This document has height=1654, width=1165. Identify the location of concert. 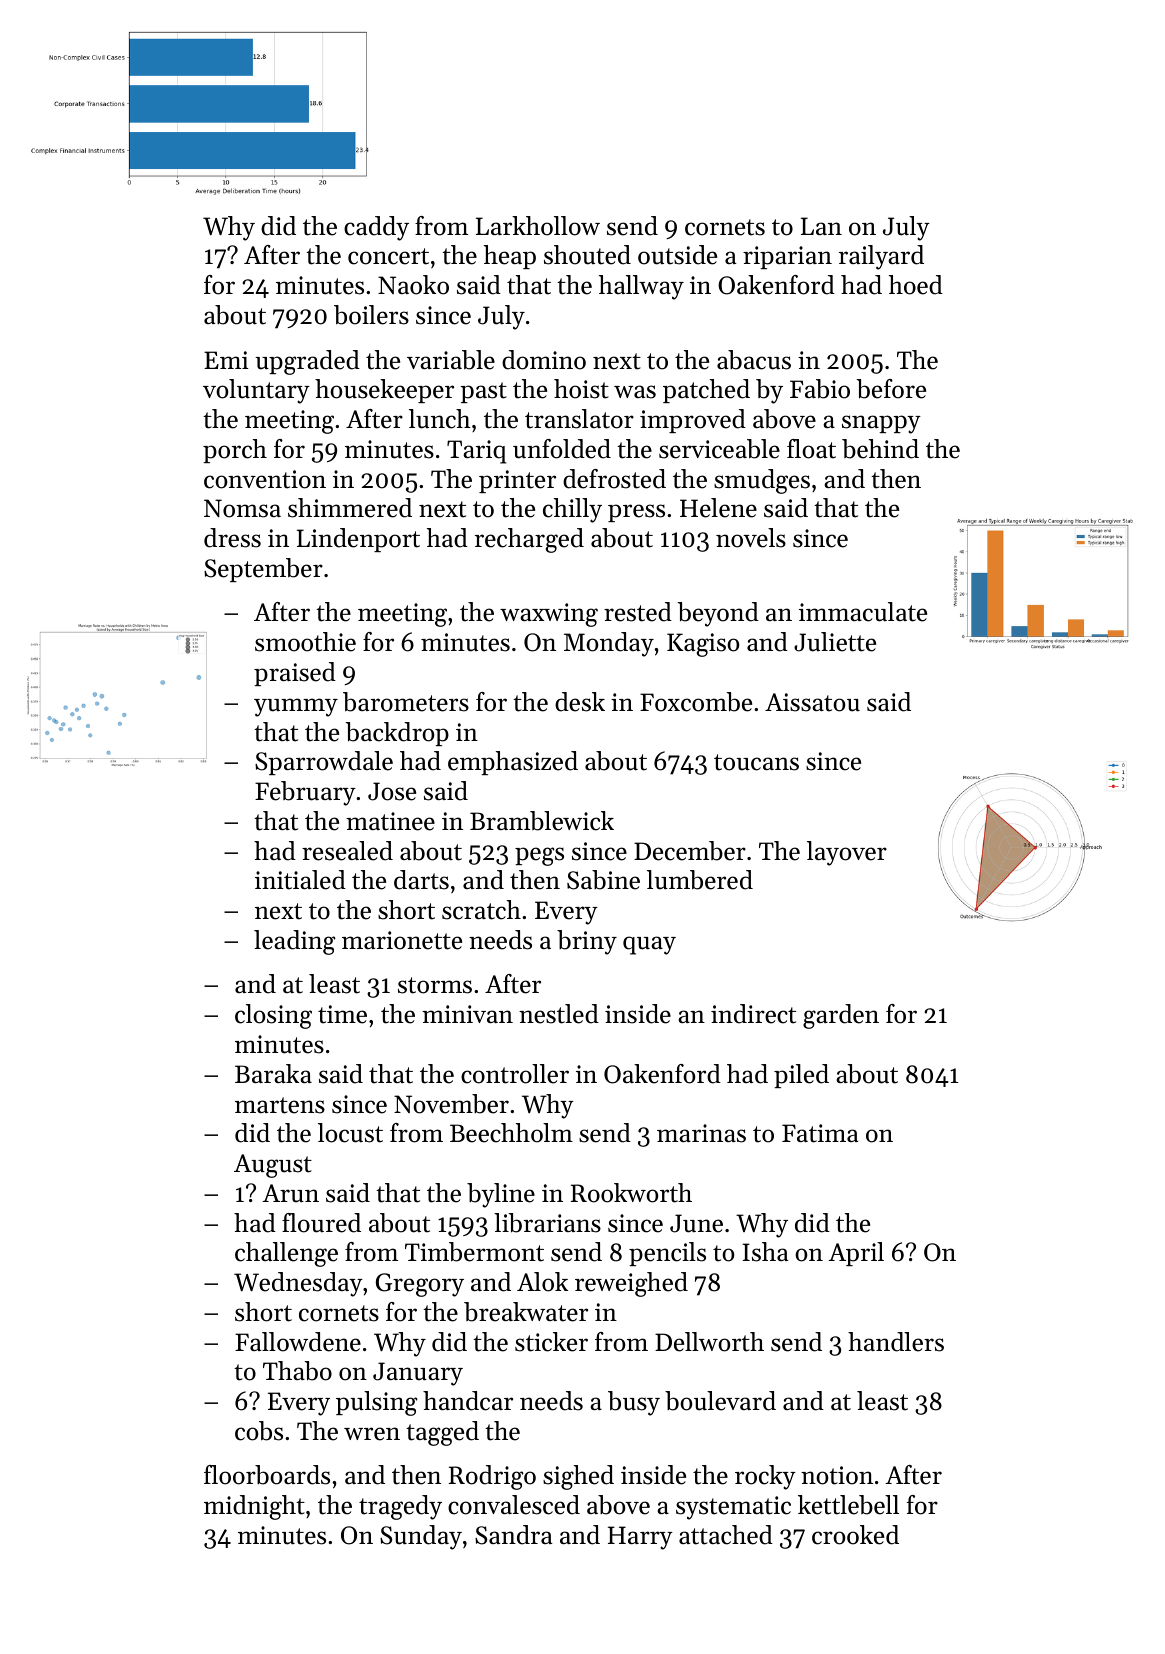
(388, 256).
